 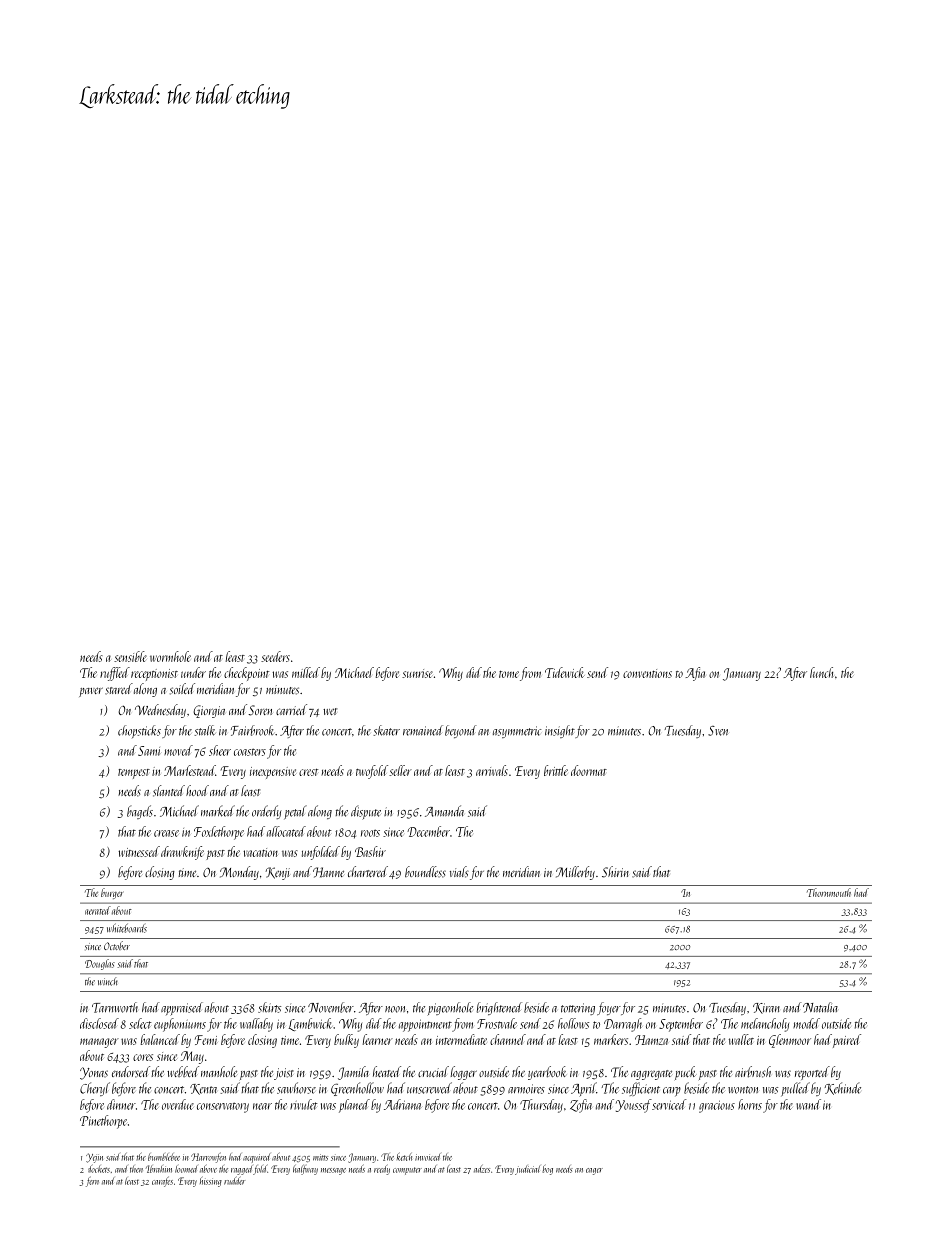 I want to click on skater, so click(x=386, y=730).
